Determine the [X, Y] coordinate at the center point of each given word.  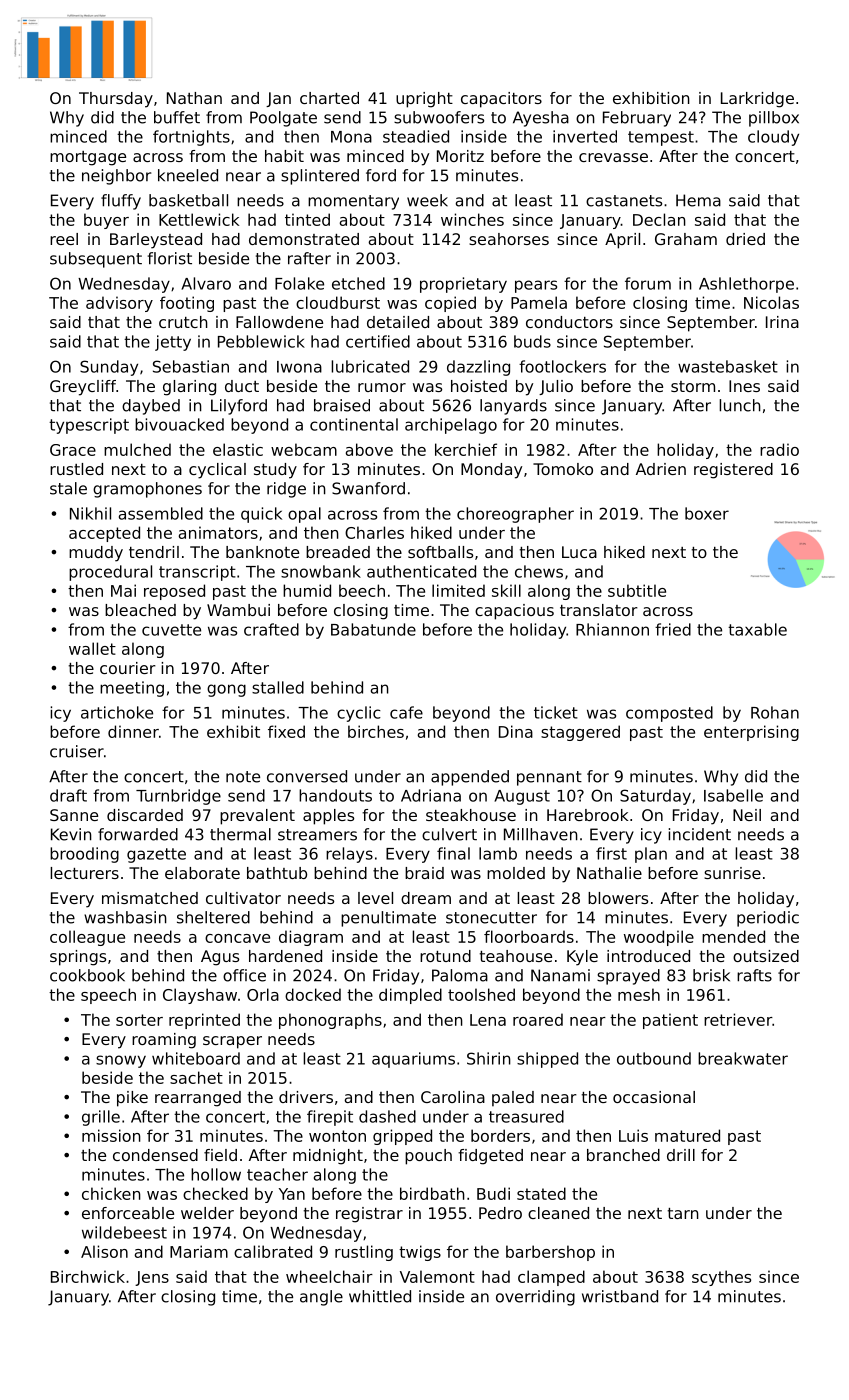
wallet [92, 648]
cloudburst [338, 302]
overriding [535, 1298]
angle [321, 1298]
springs [78, 958]
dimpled [410, 996]
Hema [698, 200]
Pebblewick [261, 341]
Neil [747, 815]
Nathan [194, 98]
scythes [721, 1278]
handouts [335, 795]
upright [424, 100]
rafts [754, 975]
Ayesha [541, 119]
